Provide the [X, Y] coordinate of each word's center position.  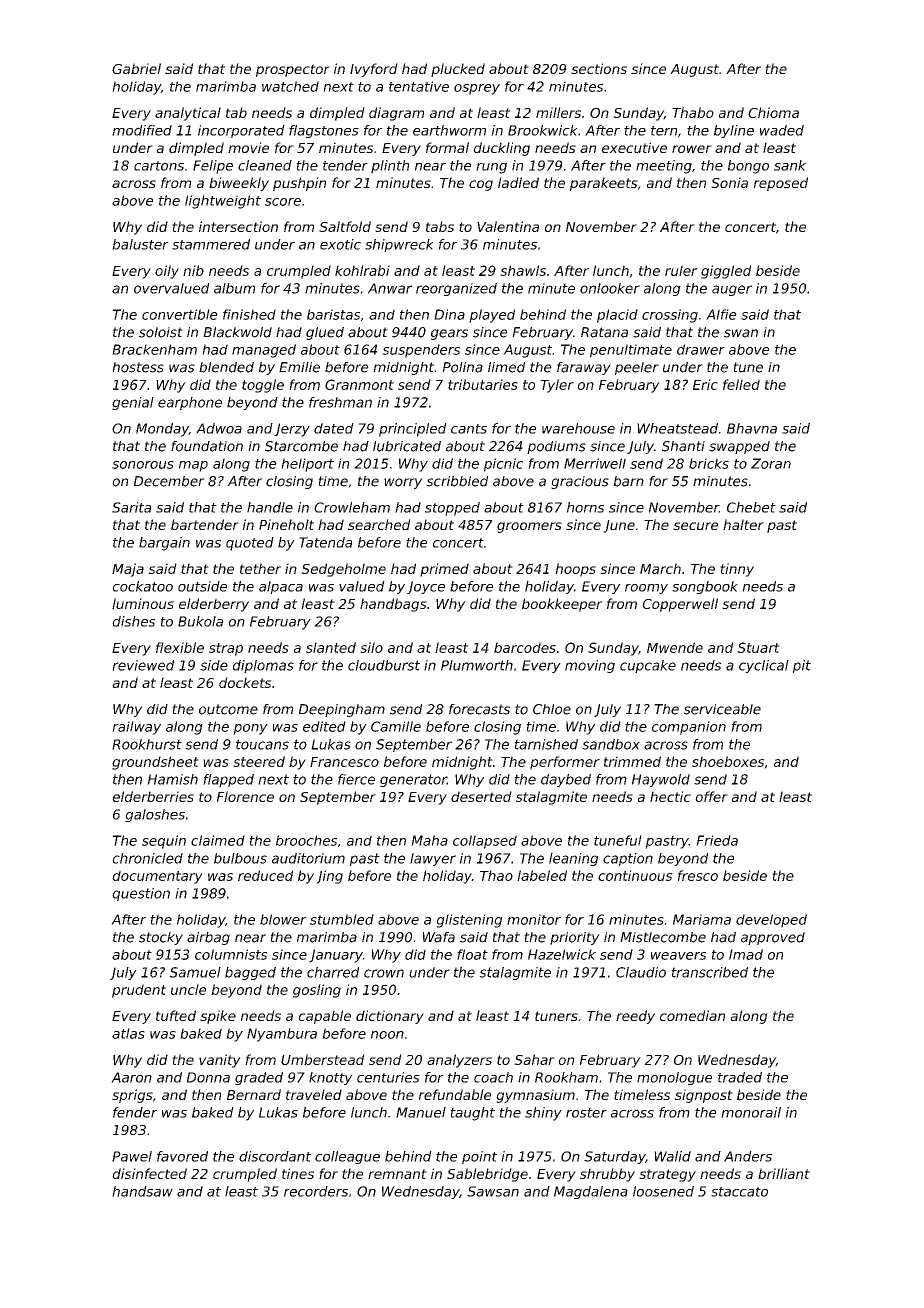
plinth [390, 167]
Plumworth [477, 665]
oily [167, 272]
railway [136, 728]
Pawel [132, 1156]
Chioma [773, 112]
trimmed [632, 761]
